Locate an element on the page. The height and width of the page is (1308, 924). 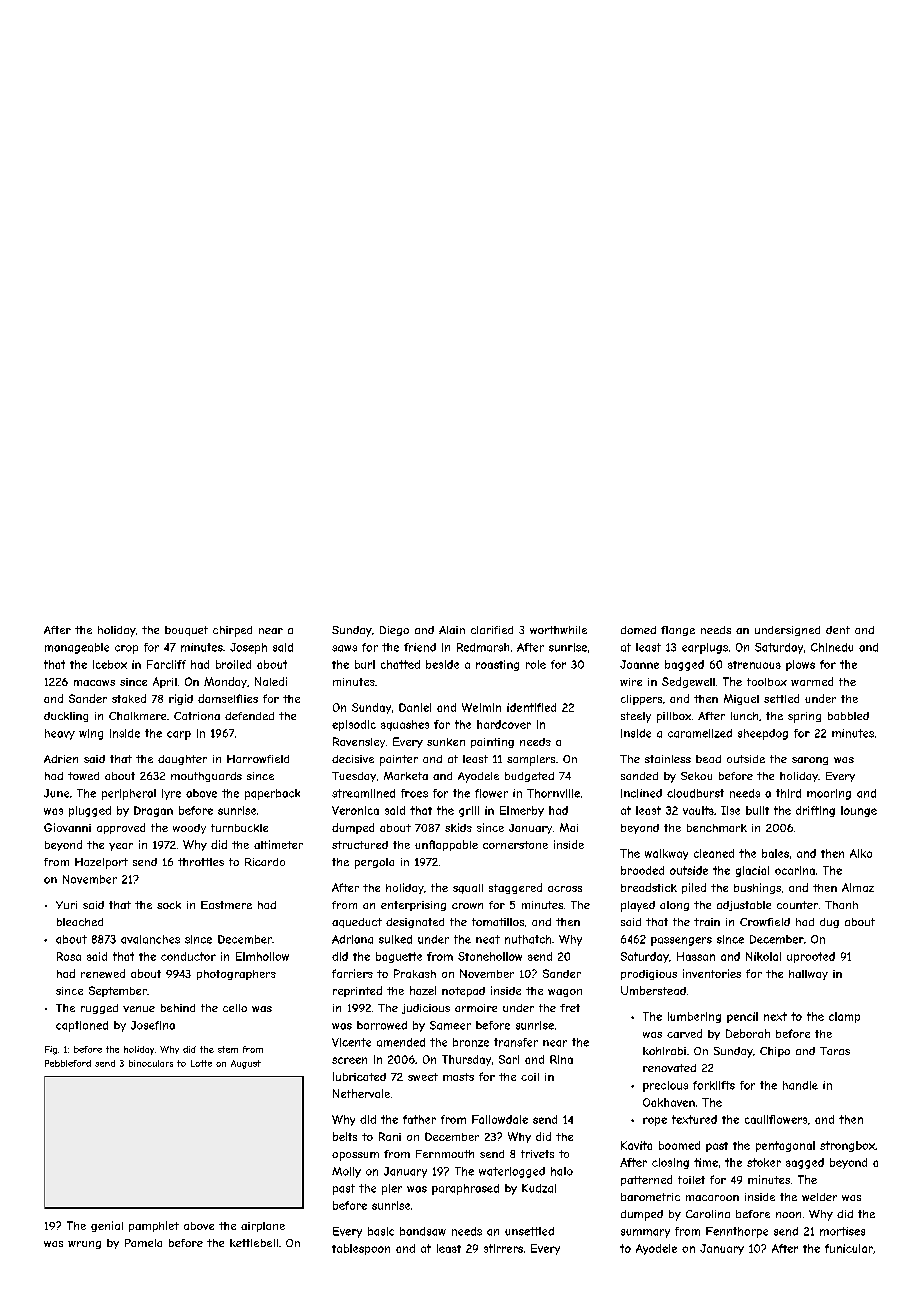
reprinted is located at coordinates (357, 991).
